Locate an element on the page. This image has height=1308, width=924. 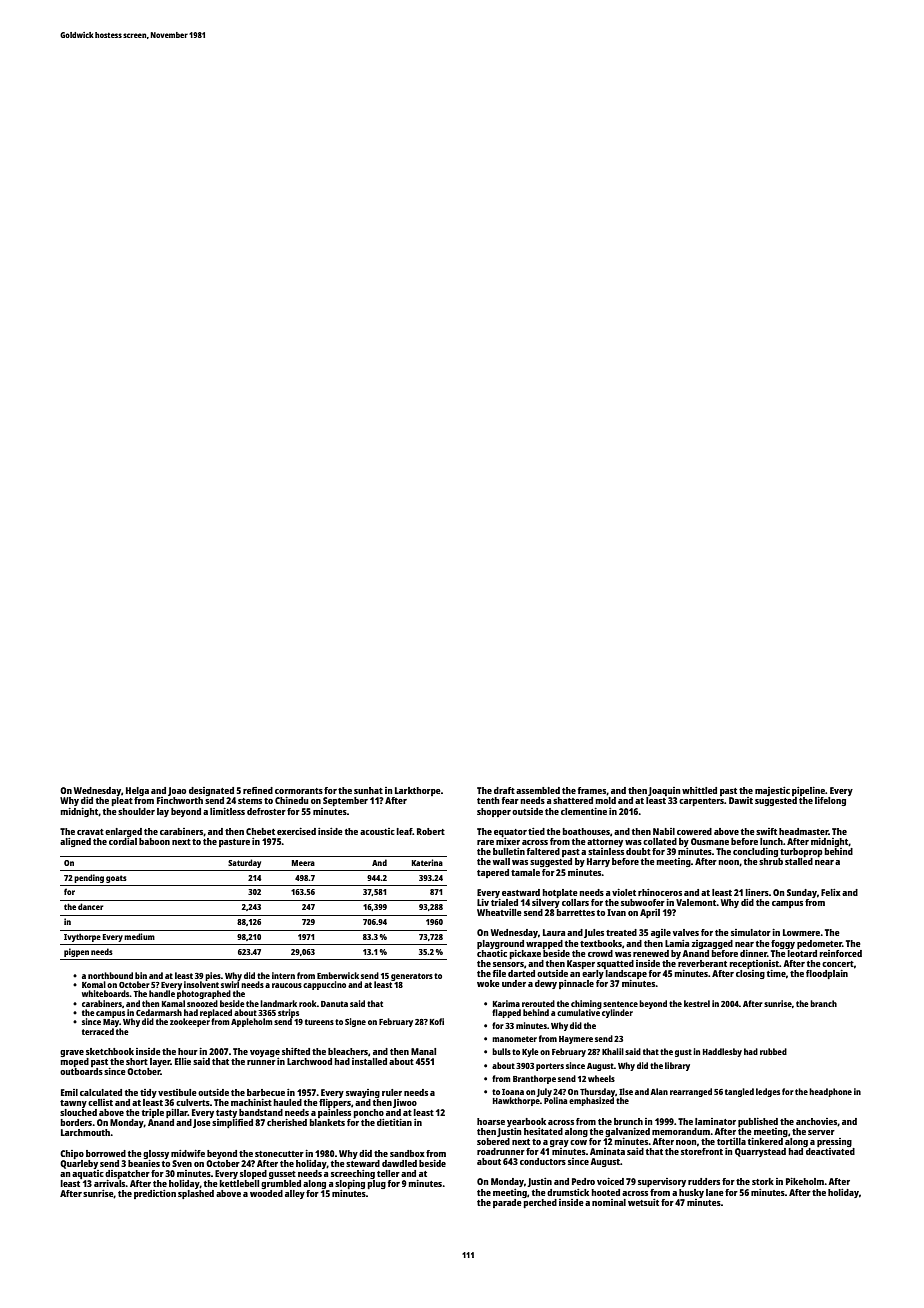
headmaster is located at coordinates (803, 831).
